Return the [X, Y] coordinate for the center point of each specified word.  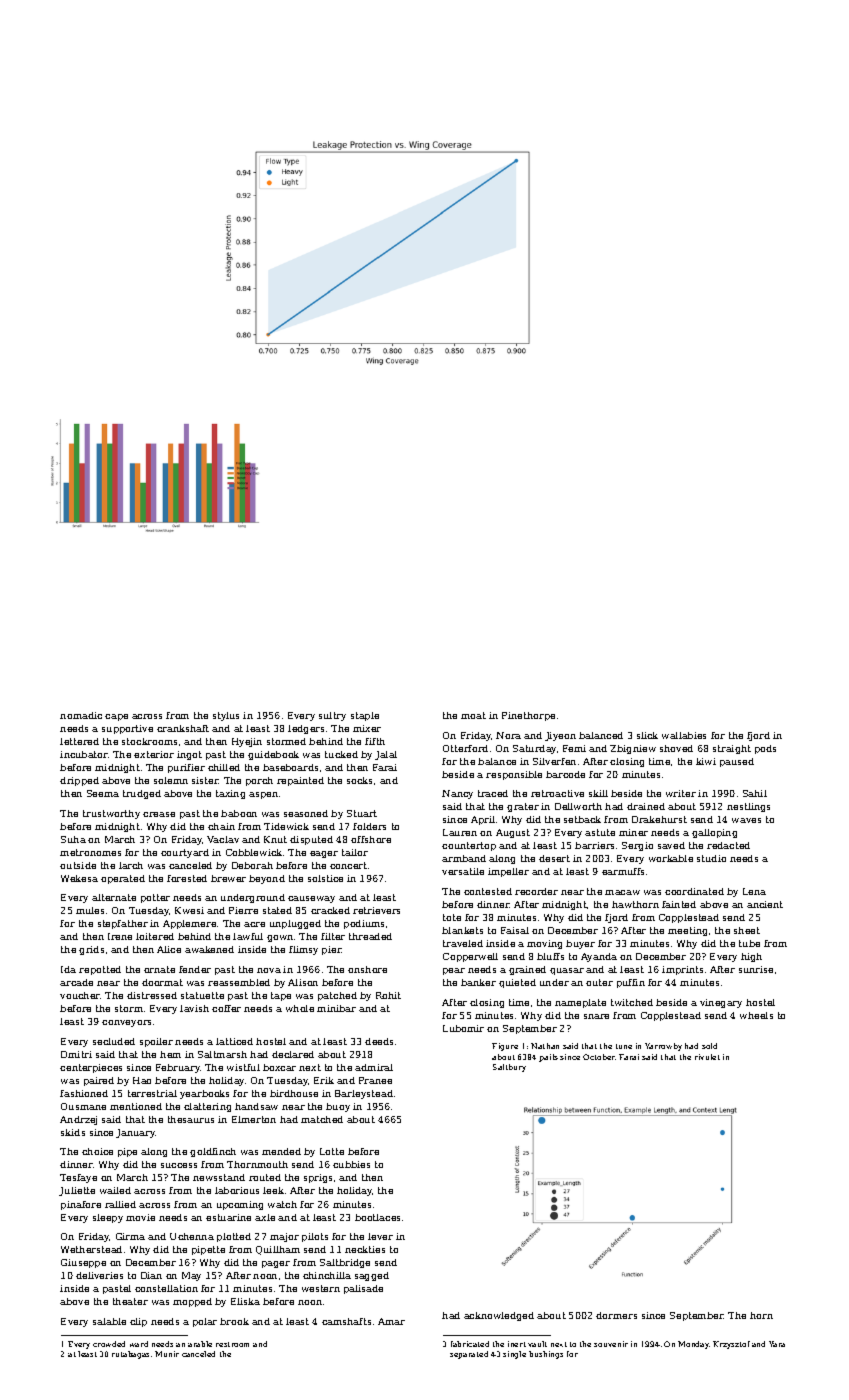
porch [259, 781]
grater [523, 807]
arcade [76, 982]
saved [671, 845]
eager [324, 854]
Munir [167, 1354]
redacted [728, 845]
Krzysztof [731, 1345]
